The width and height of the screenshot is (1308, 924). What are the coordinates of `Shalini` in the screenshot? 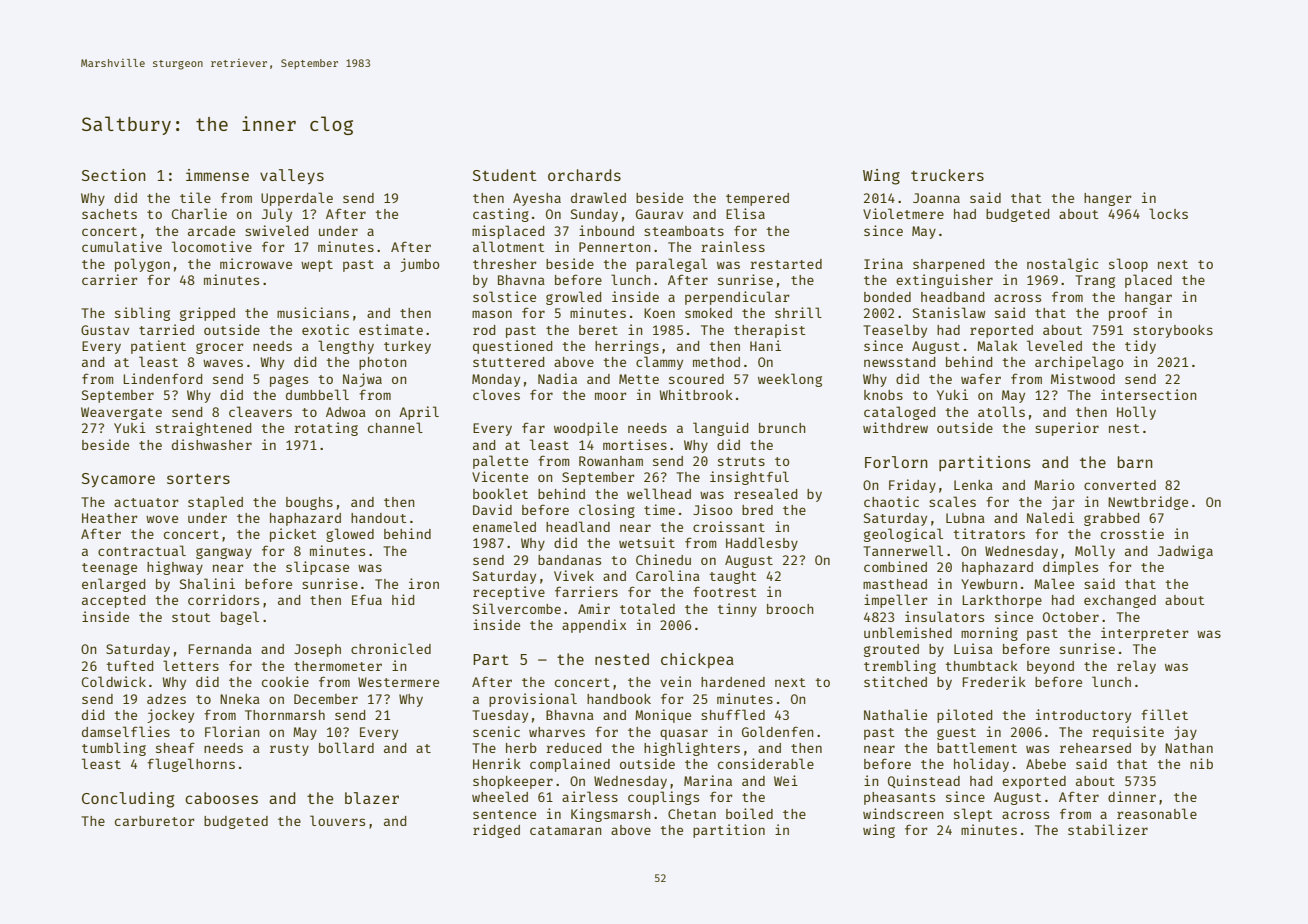 It's located at (207, 583).
